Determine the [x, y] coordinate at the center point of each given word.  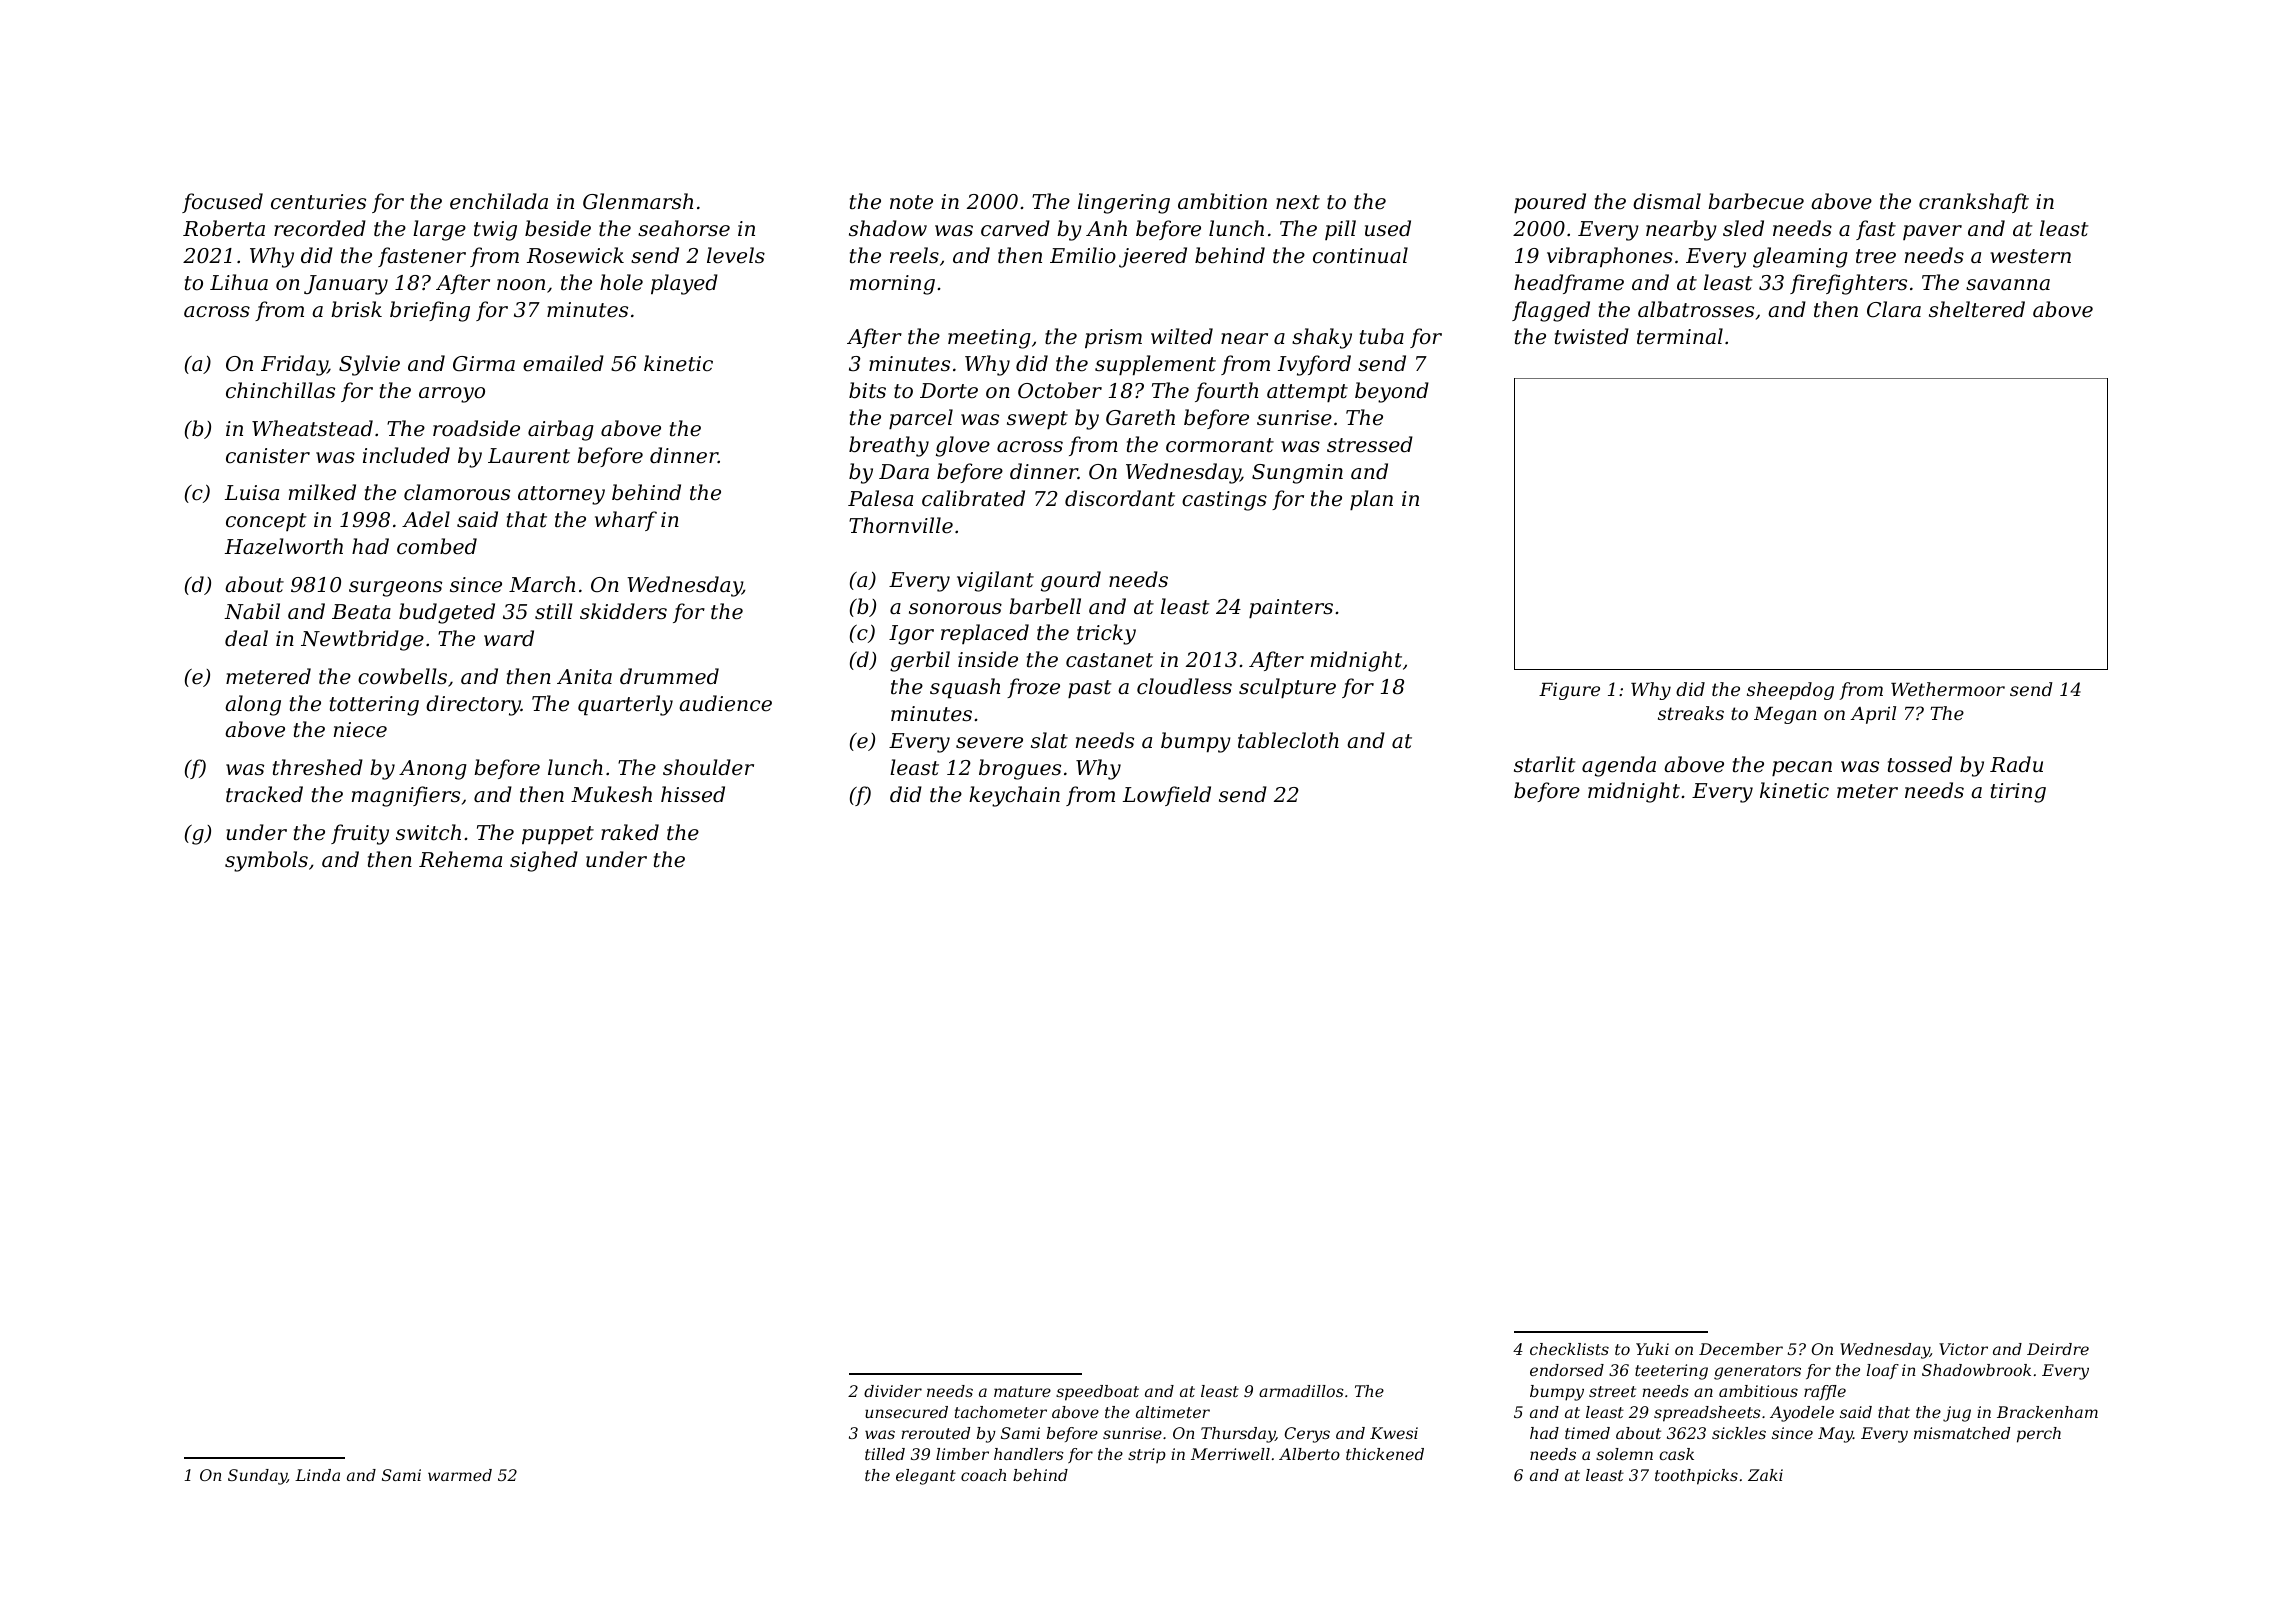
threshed [318, 767]
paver [1932, 232]
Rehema [460, 859]
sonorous [955, 609]
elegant [926, 1477]
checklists [1569, 1349]
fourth [1226, 392]
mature [1022, 1391]
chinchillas [280, 390]
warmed [460, 1475]
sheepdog [1790, 691]
